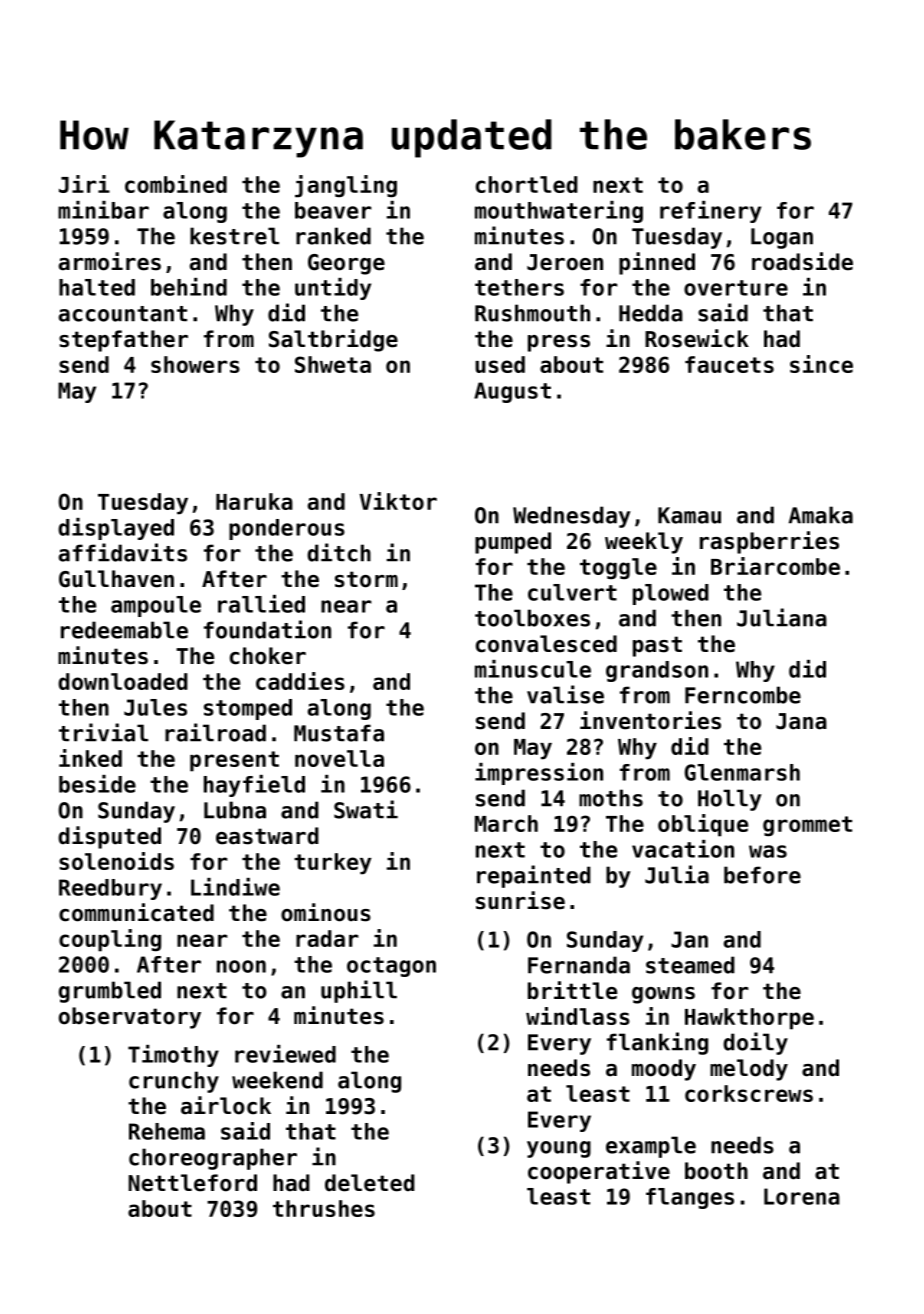 Image resolution: width=924 pixels, height=1314 pixels. What do you see at coordinates (527, 184) in the document?
I see `chortled` at bounding box center [527, 184].
